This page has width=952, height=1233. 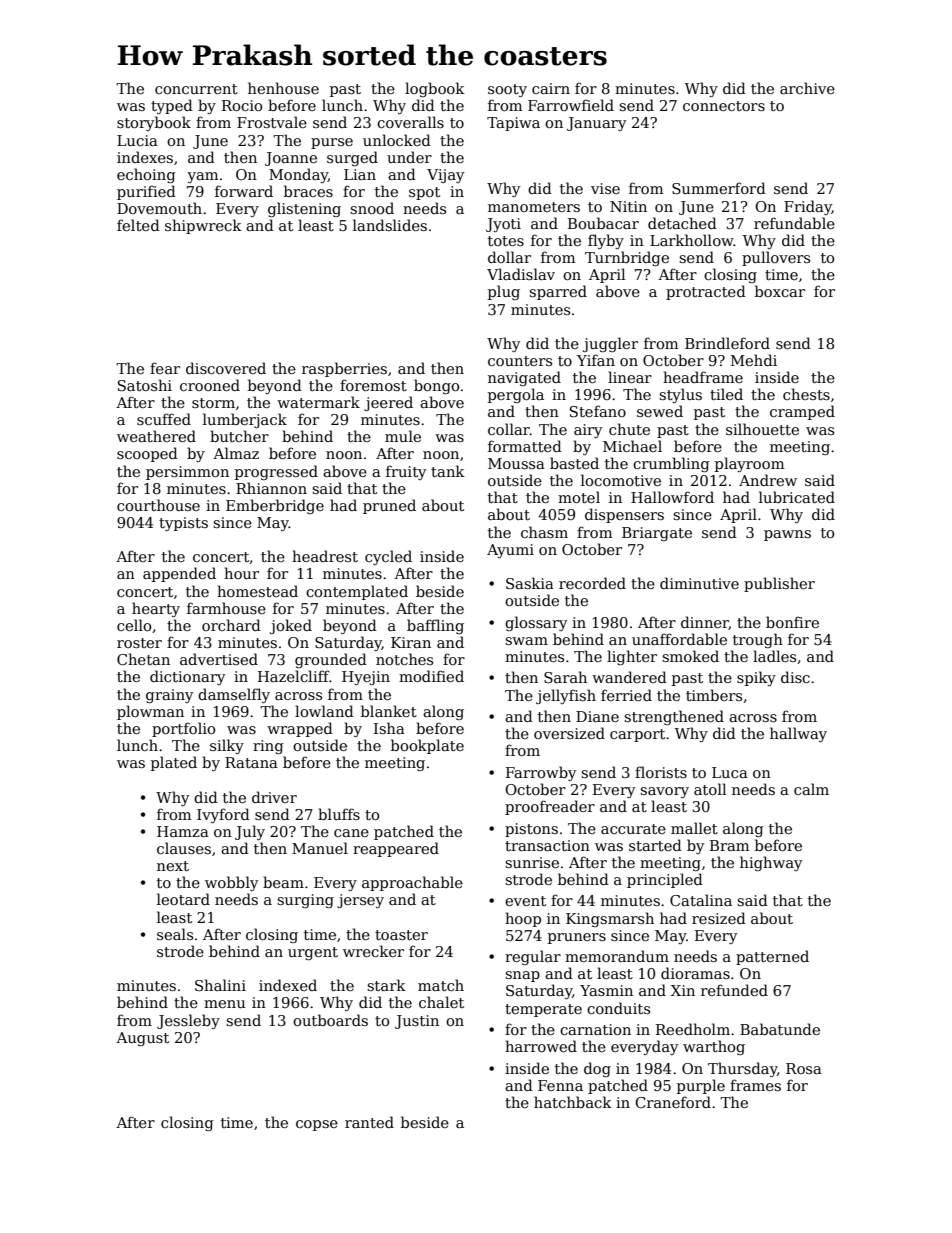 I want to click on Tapiwa, so click(x=513, y=124).
